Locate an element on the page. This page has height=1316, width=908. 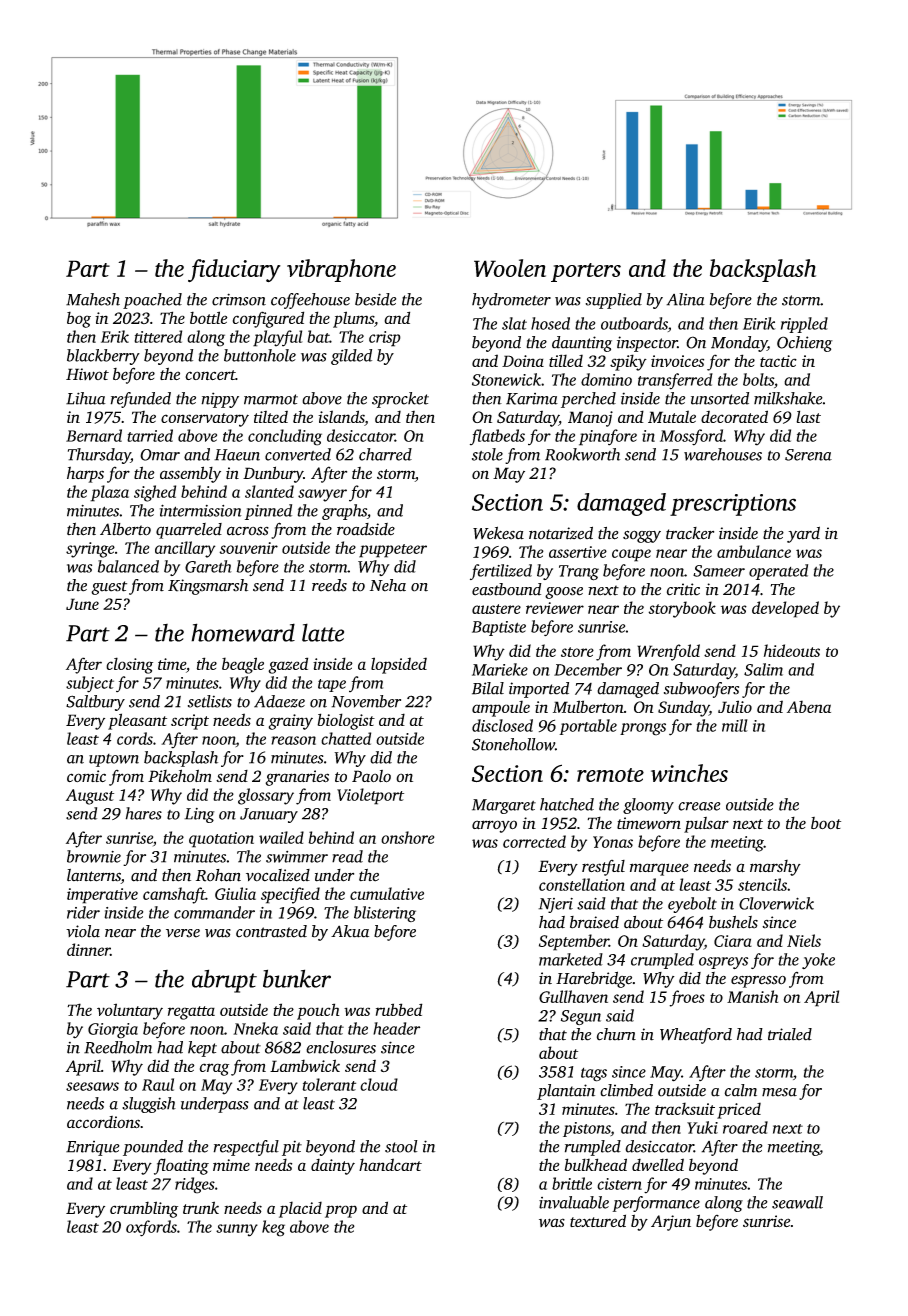
mime is located at coordinates (231, 1165).
